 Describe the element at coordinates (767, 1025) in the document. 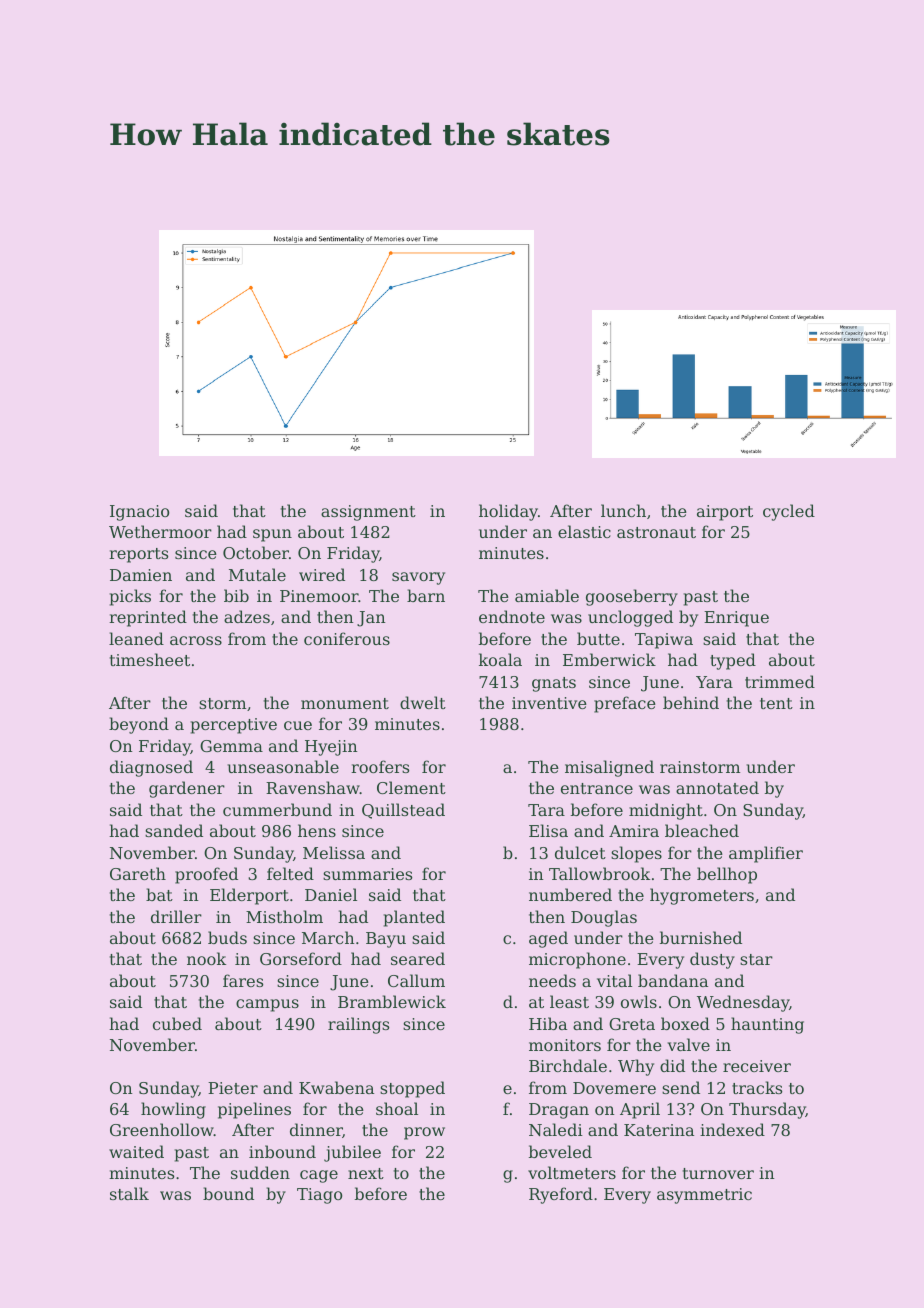

I see `haunting` at that location.
